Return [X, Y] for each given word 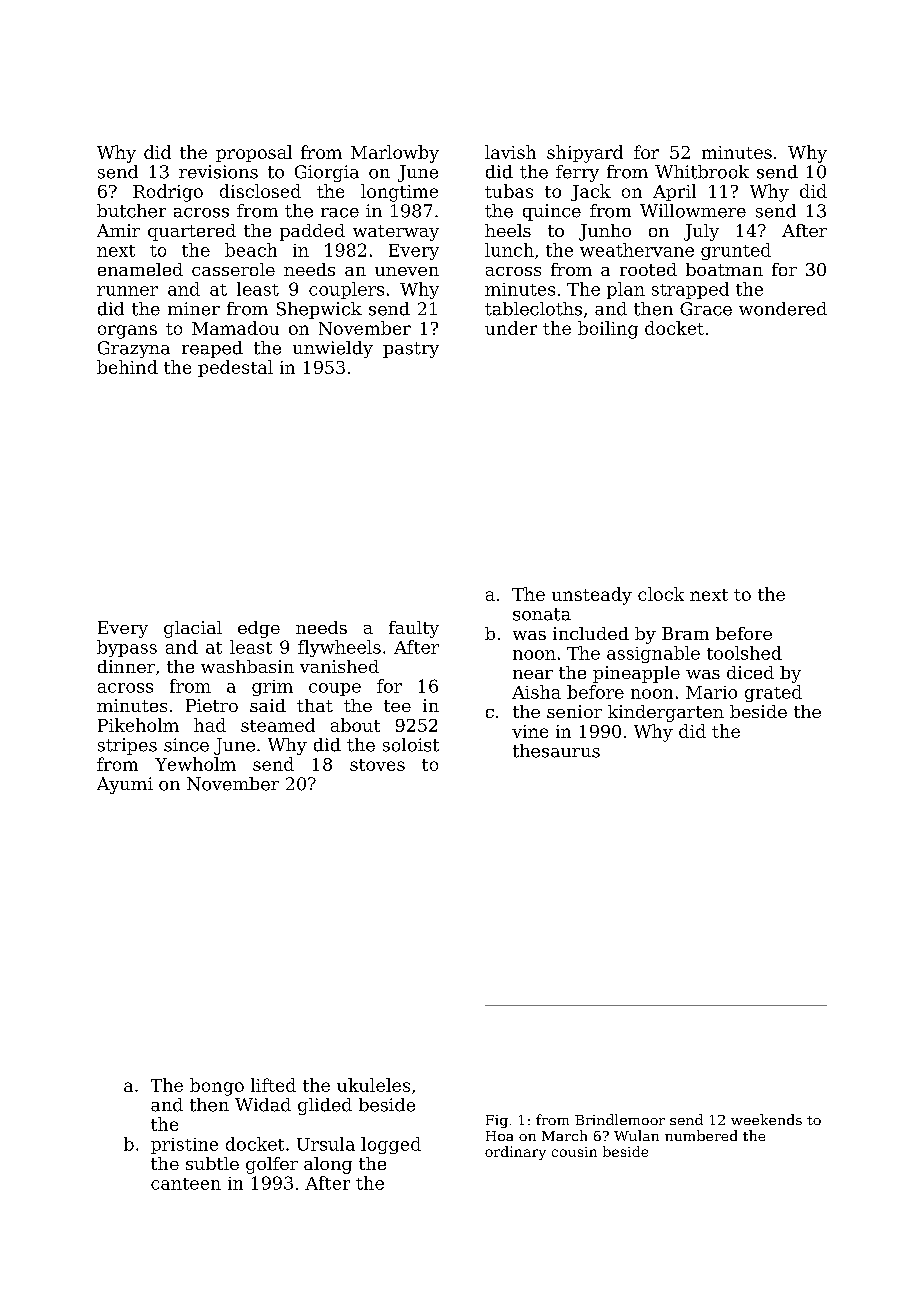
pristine [184, 1146]
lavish [510, 152]
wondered [783, 309]
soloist [411, 745]
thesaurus [556, 751]
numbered [701, 1135]
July [701, 232]
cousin [574, 1152]
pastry [411, 350]
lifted [273, 1085]
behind [127, 367]
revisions [218, 172]
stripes [127, 746]
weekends [766, 1119]
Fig [497, 1121]
